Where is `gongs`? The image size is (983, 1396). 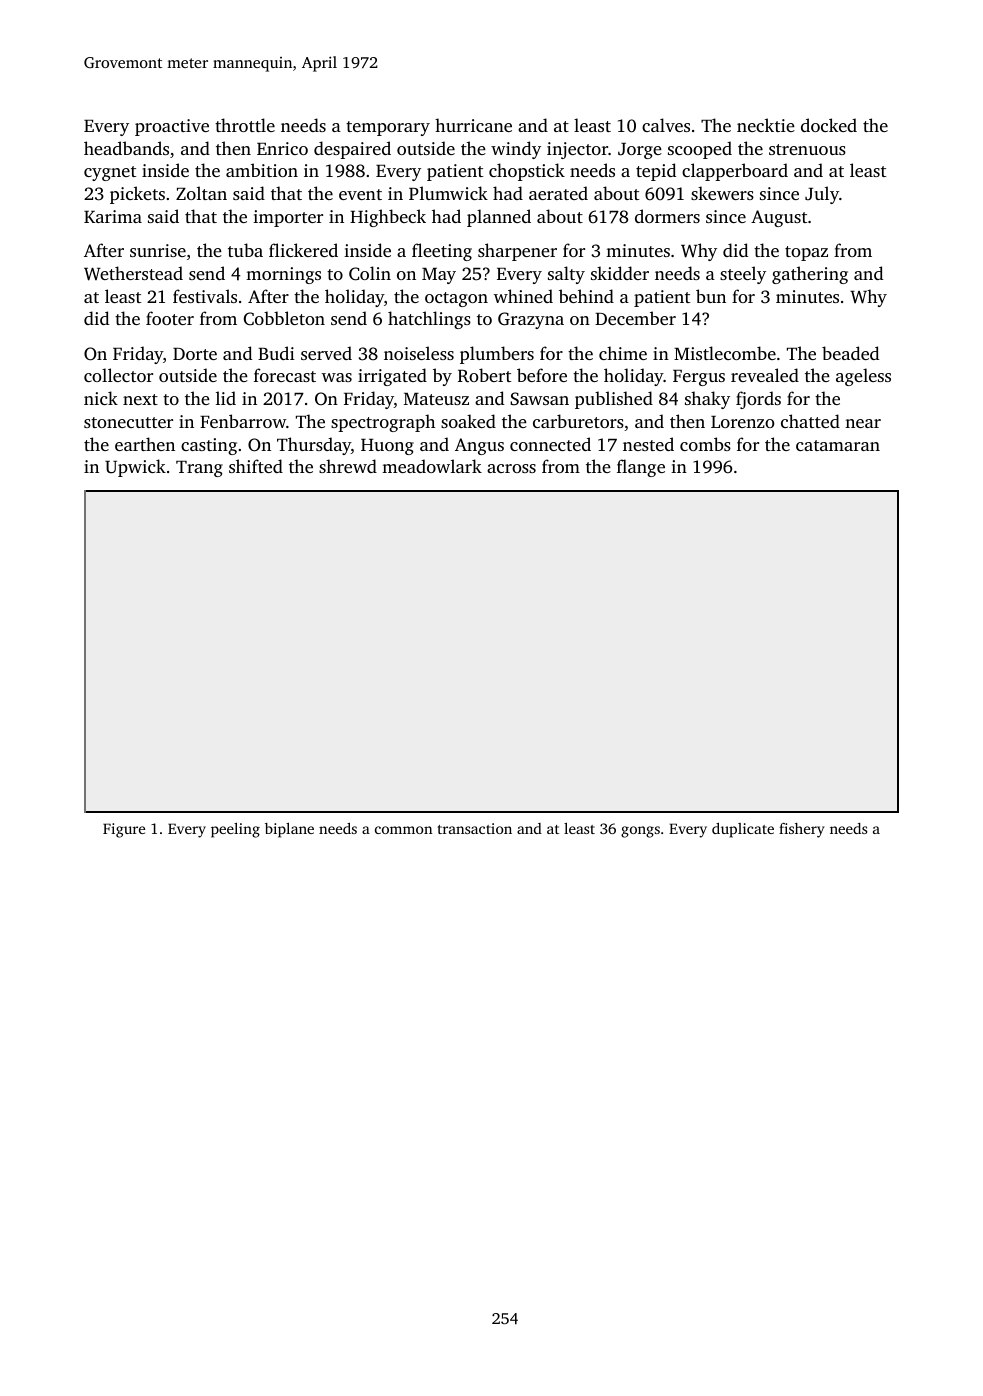
gongs is located at coordinates (640, 832).
